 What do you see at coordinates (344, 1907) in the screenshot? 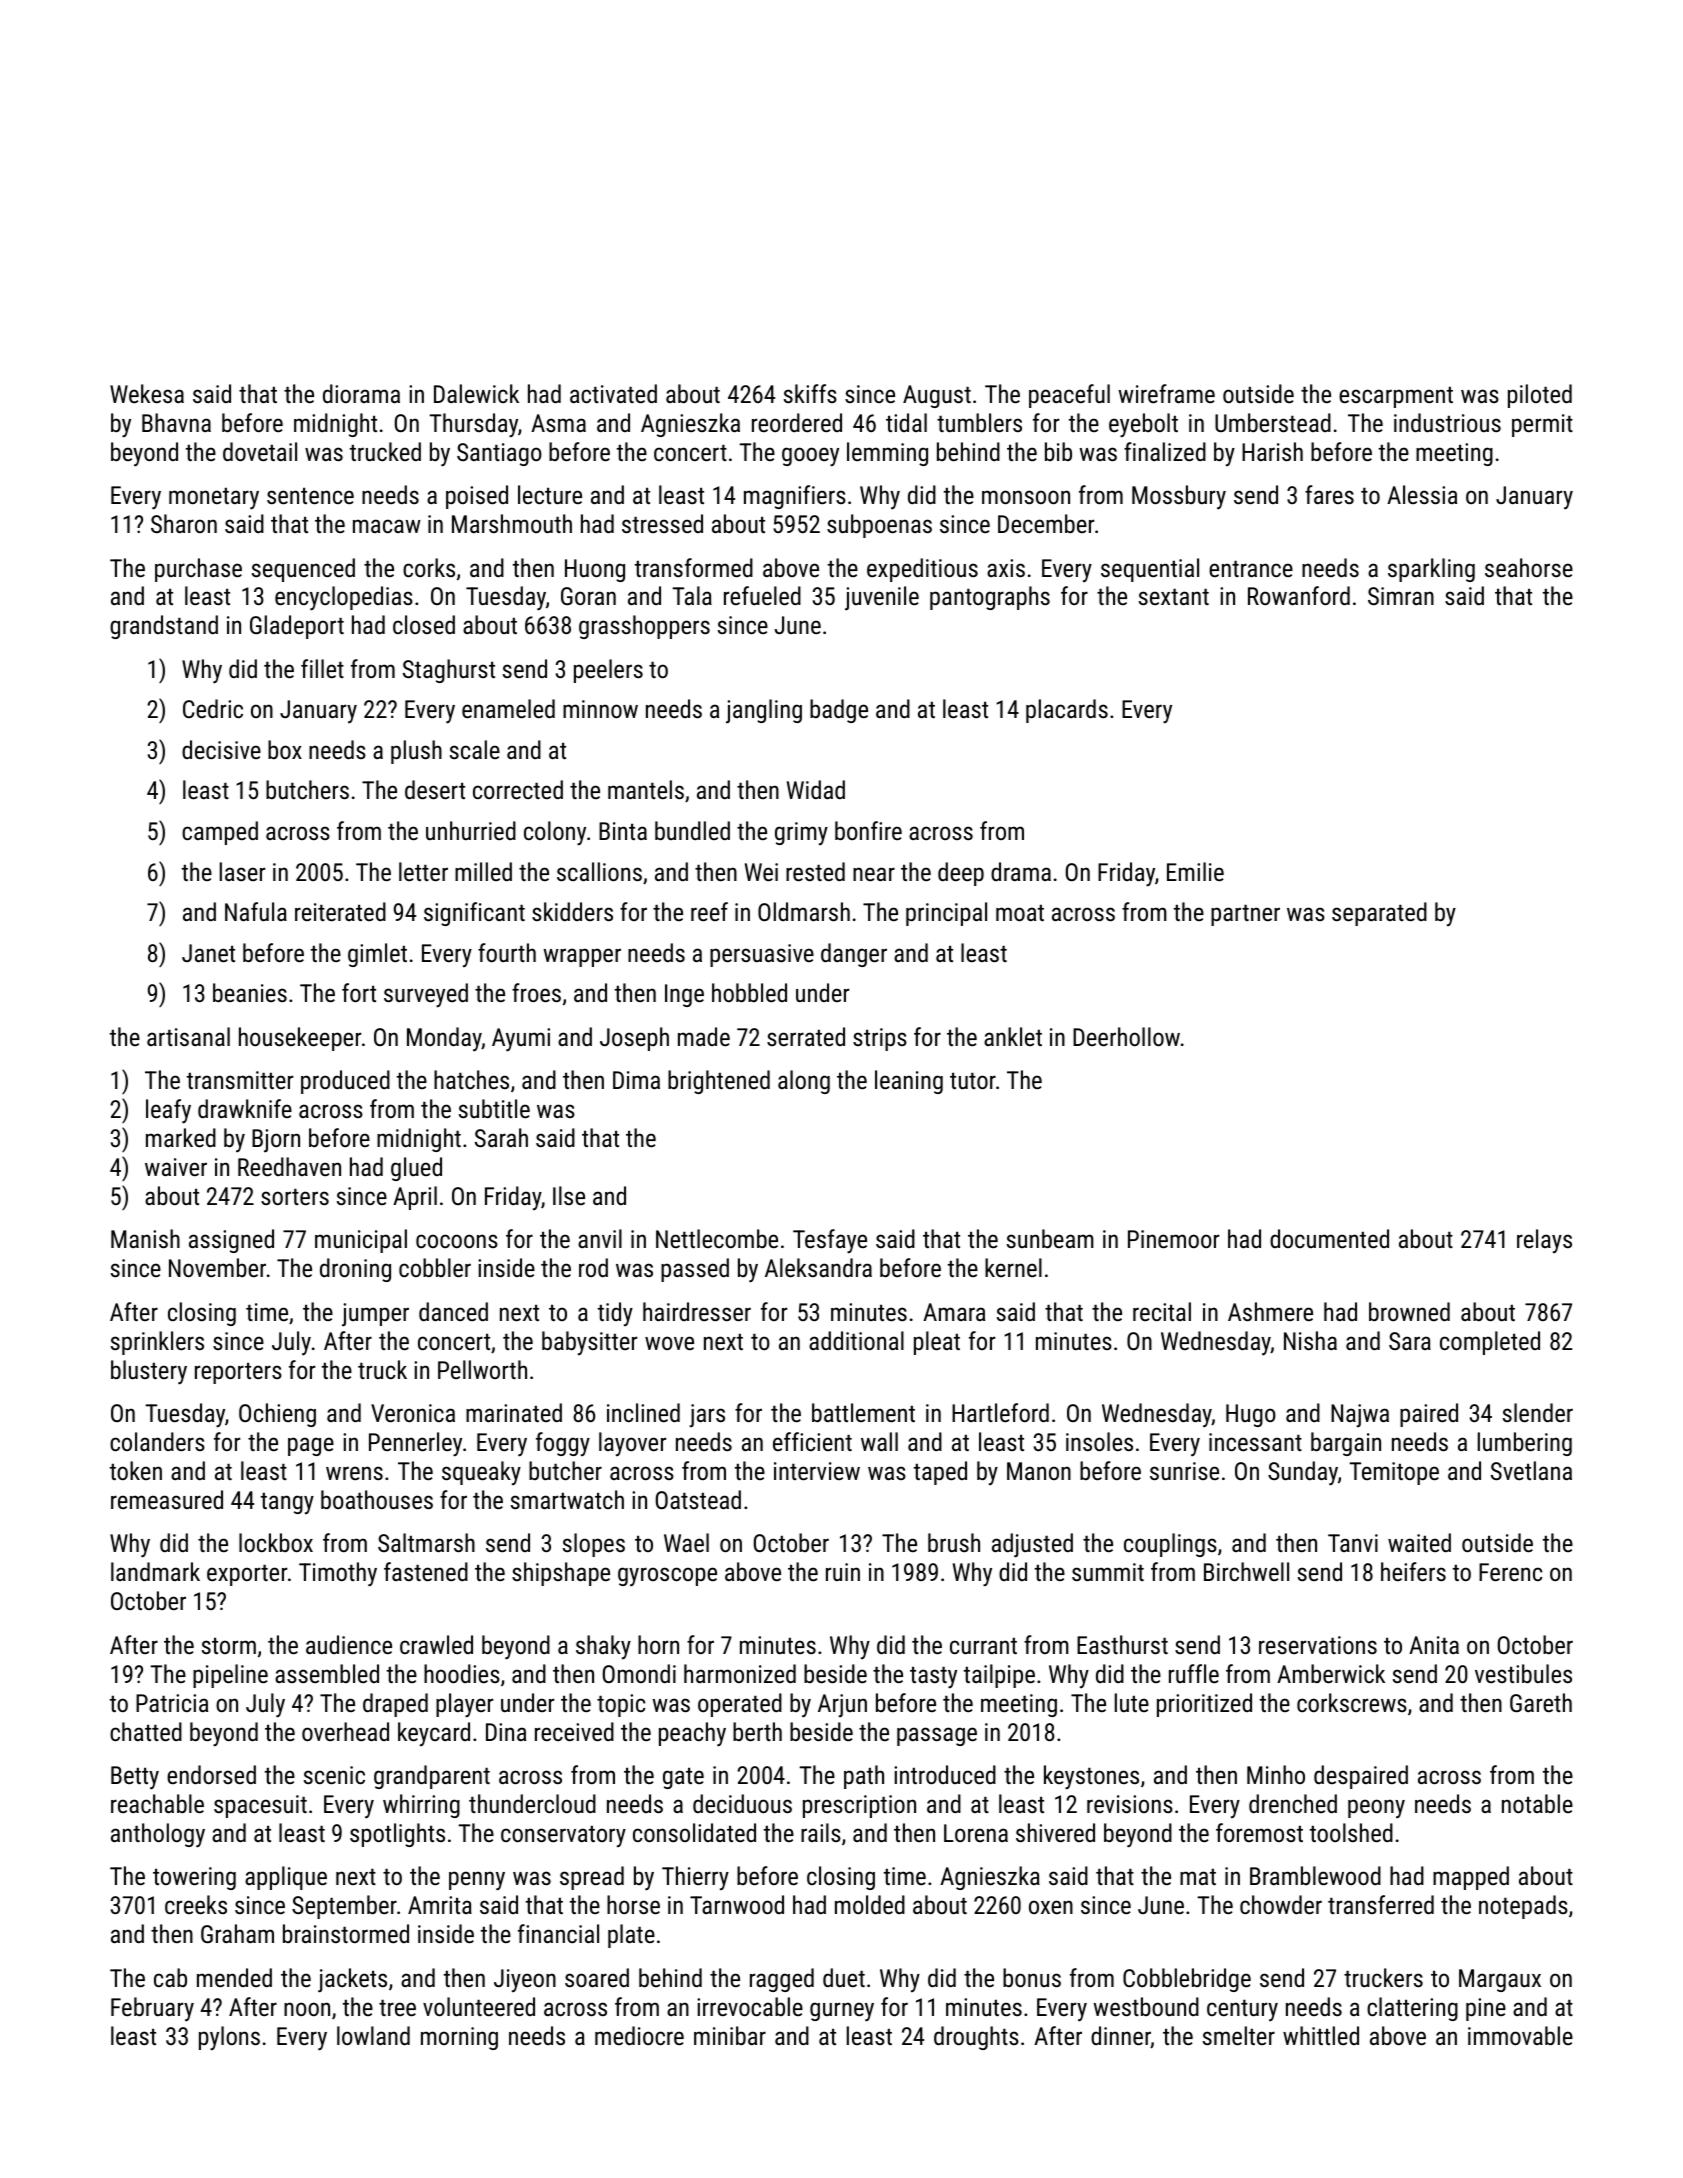
I see `September` at bounding box center [344, 1907].
